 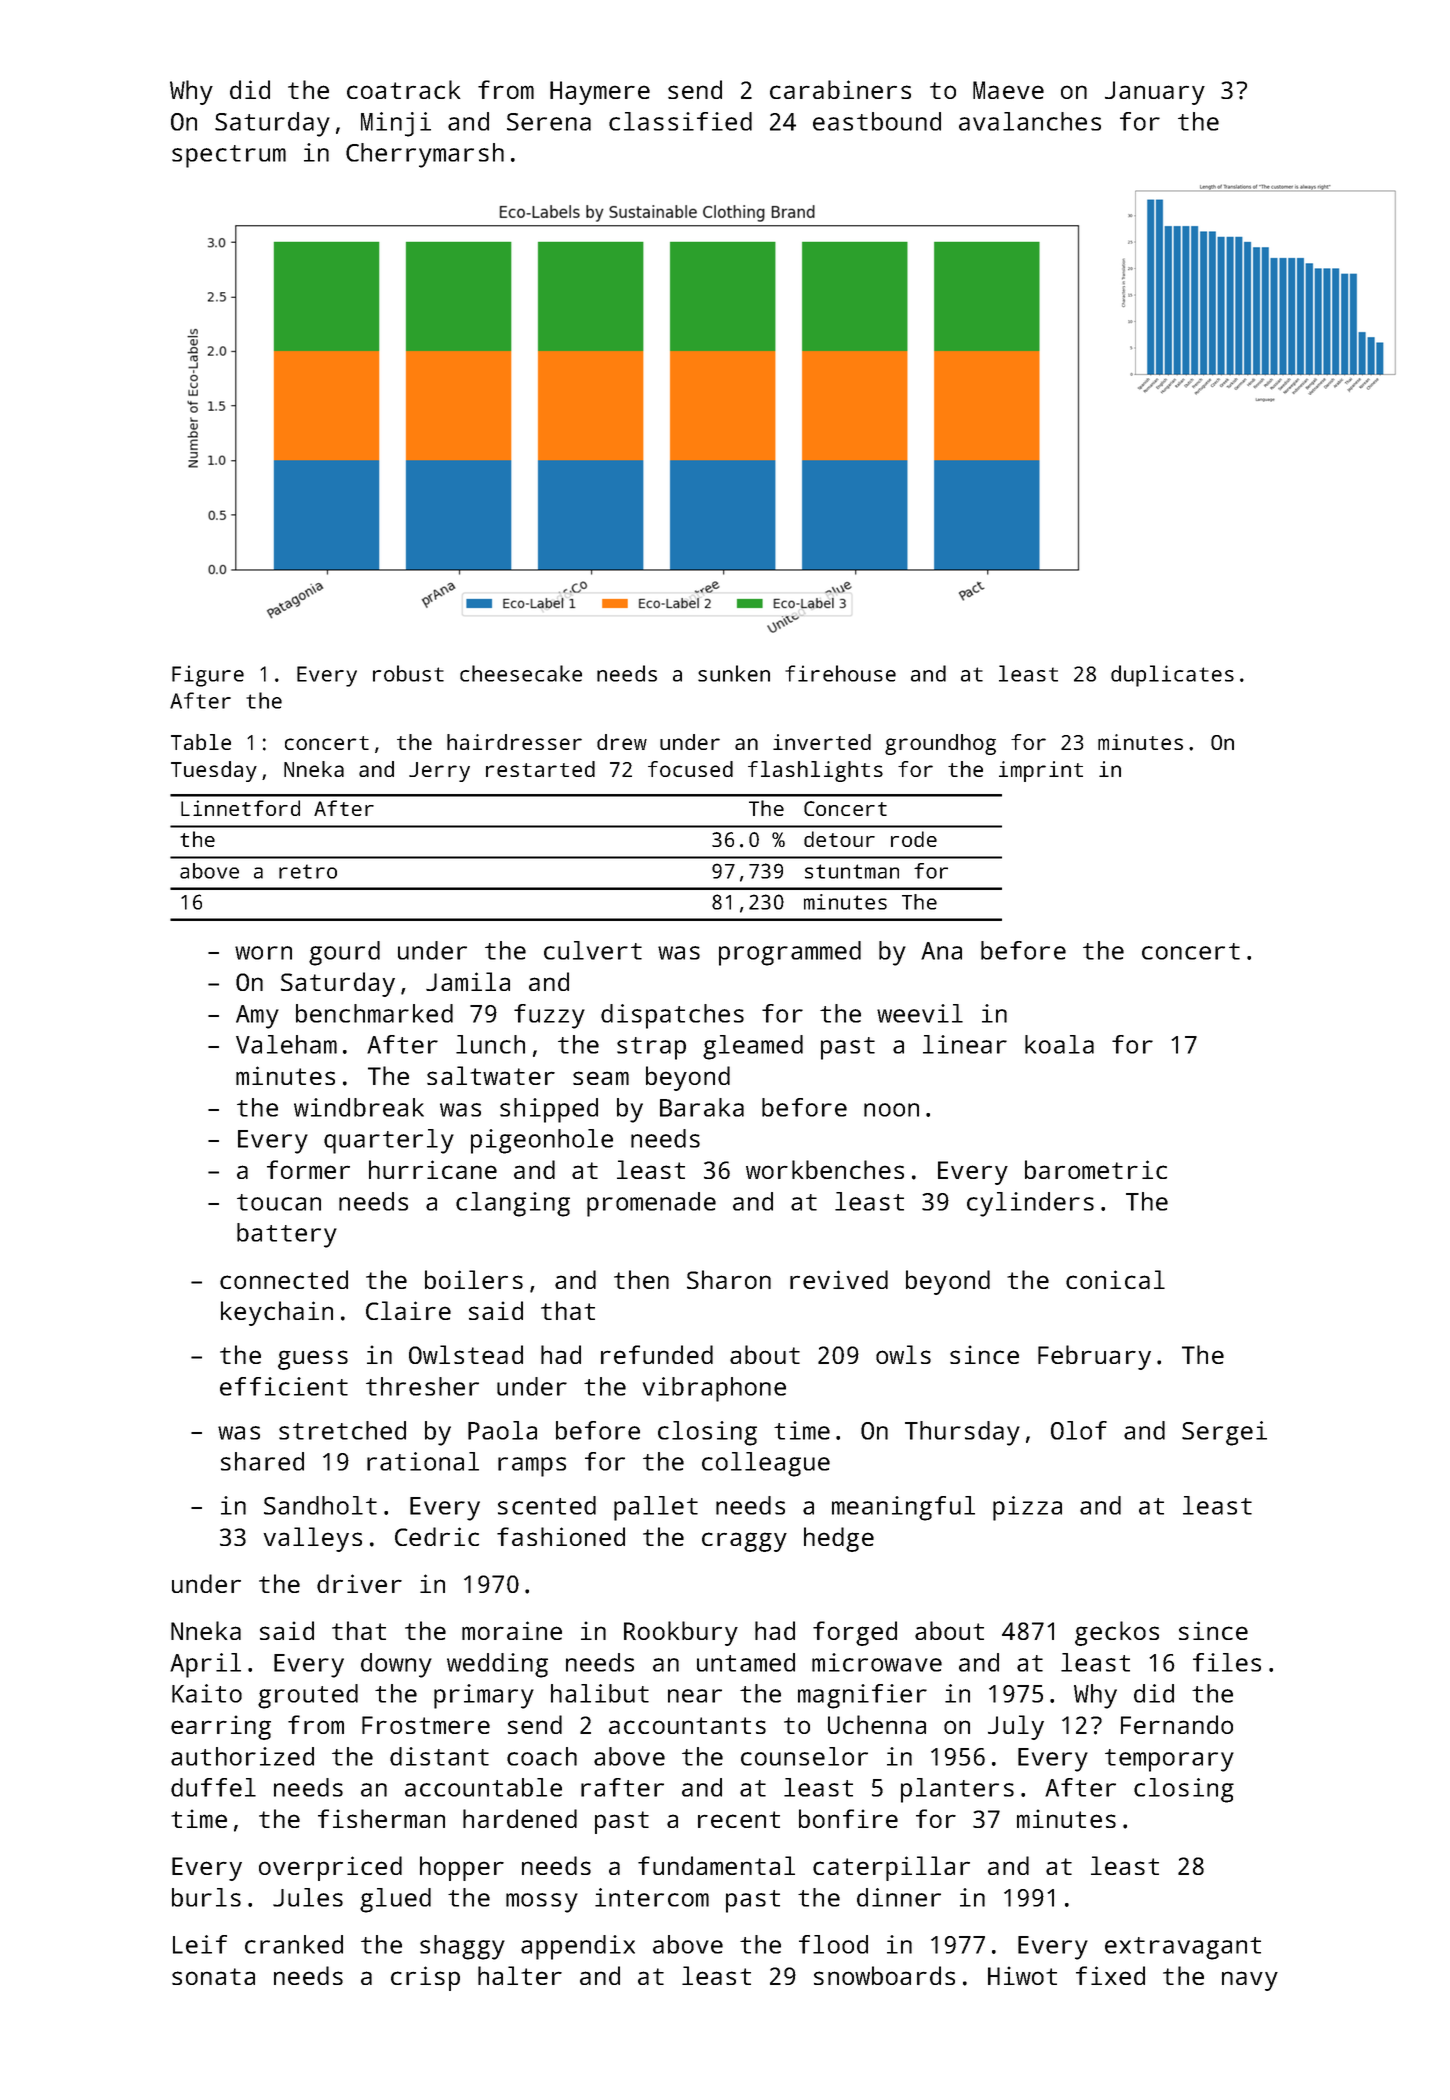 What do you see at coordinates (1172, 676) in the page?
I see `duplicates` at bounding box center [1172, 676].
